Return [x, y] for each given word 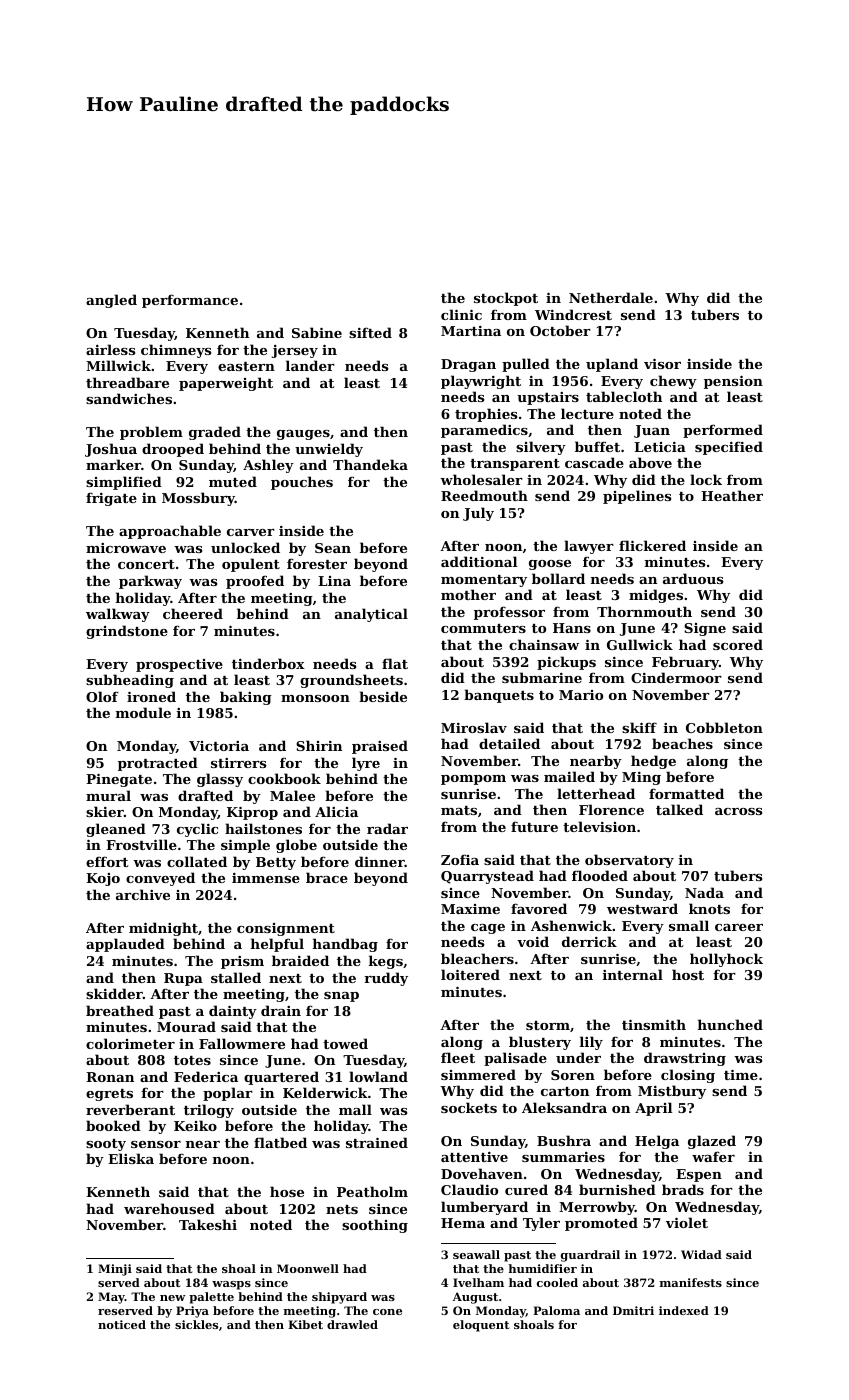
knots [709, 908]
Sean [333, 548]
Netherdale [611, 297]
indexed [684, 1310]
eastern [246, 366]
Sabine [317, 332]
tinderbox [268, 663]
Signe [705, 629]
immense [266, 878]
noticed [122, 1324]
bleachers [477, 958]
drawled [352, 1324]
